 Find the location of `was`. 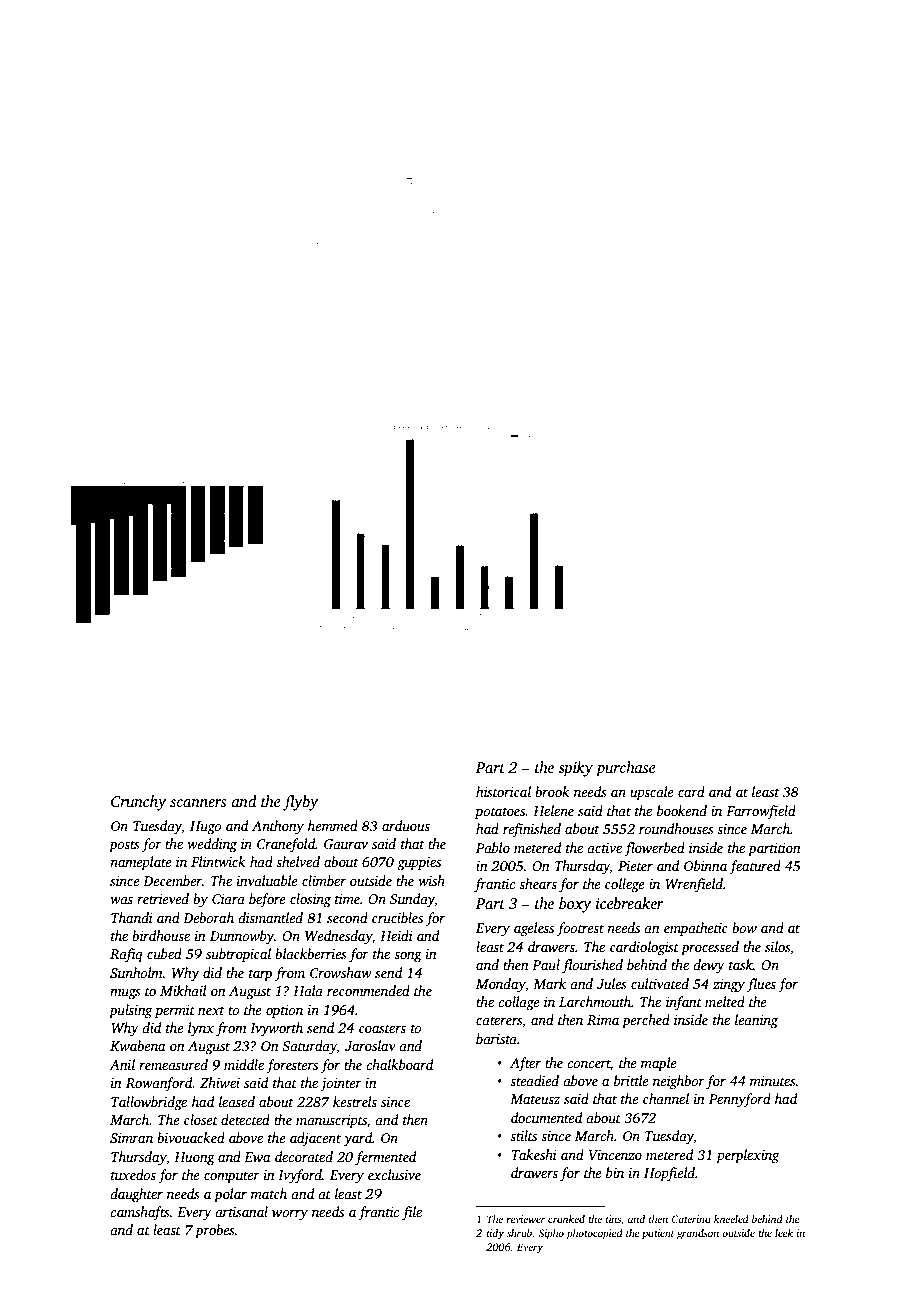

was is located at coordinates (121, 900).
